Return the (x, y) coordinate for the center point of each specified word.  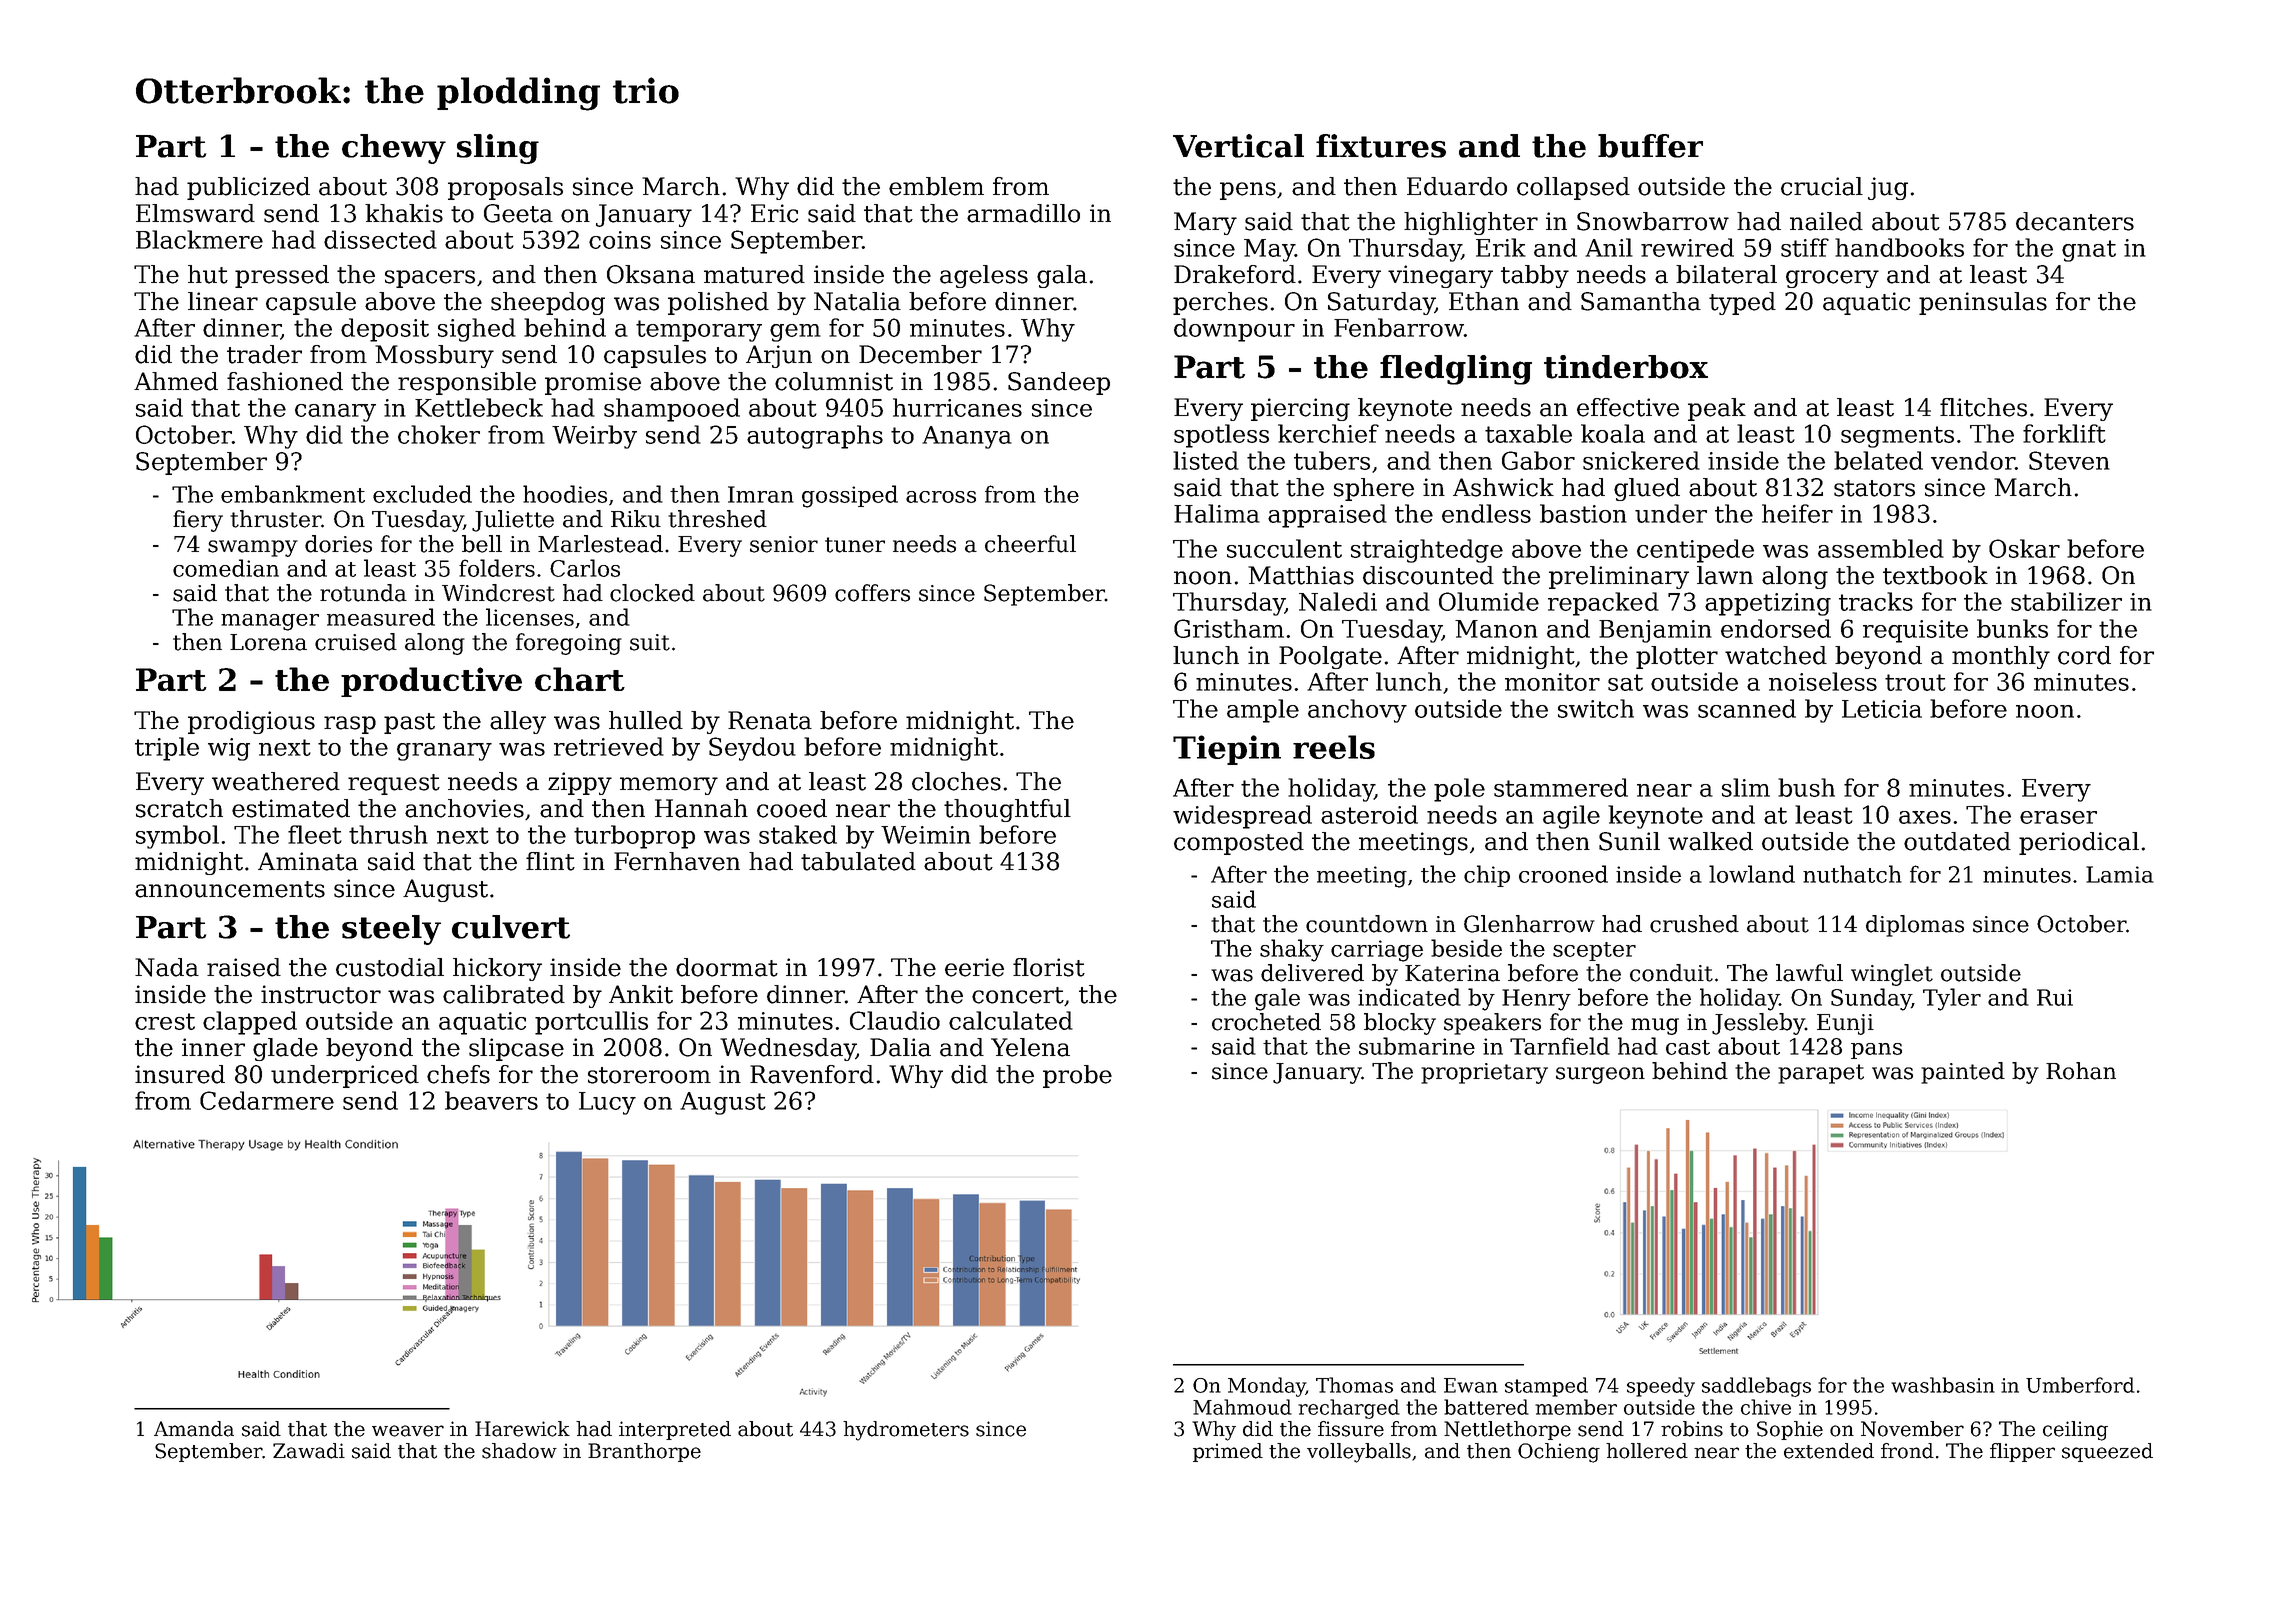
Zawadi (309, 1451)
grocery (1832, 279)
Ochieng (1559, 1453)
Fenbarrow (1399, 327)
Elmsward (195, 213)
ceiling (2075, 1431)
